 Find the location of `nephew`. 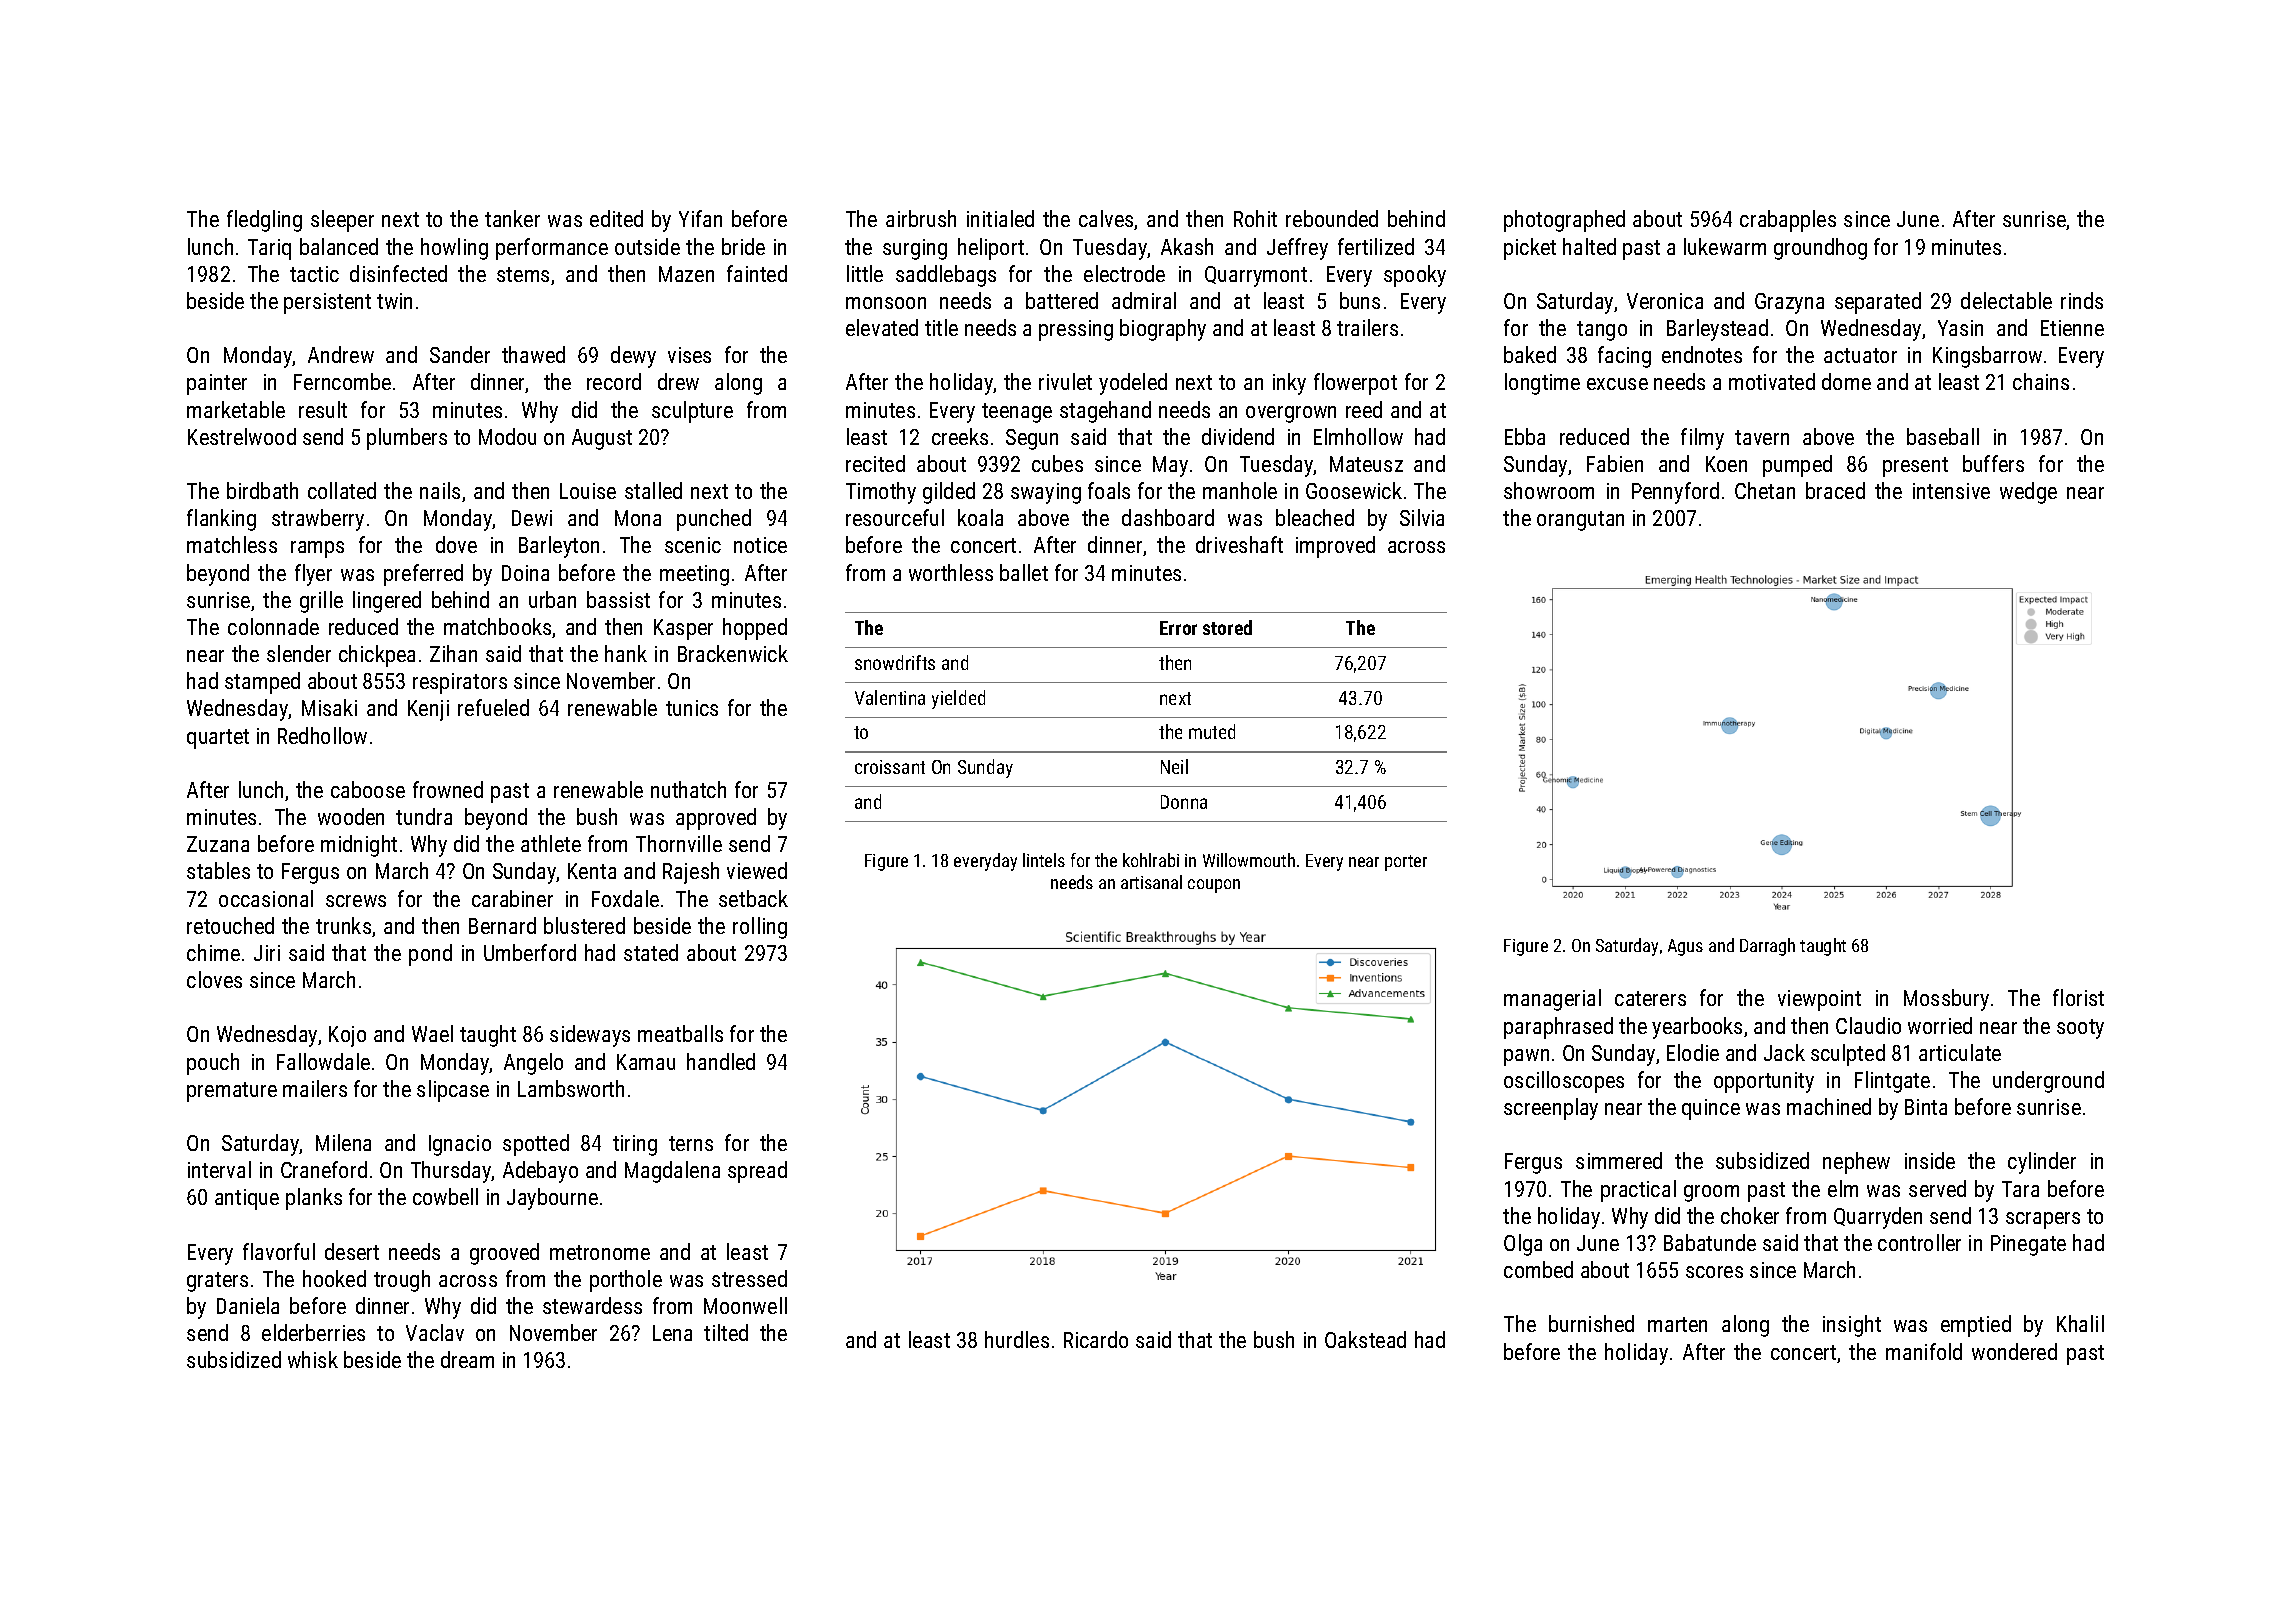

nephew is located at coordinates (1856, 1163).
